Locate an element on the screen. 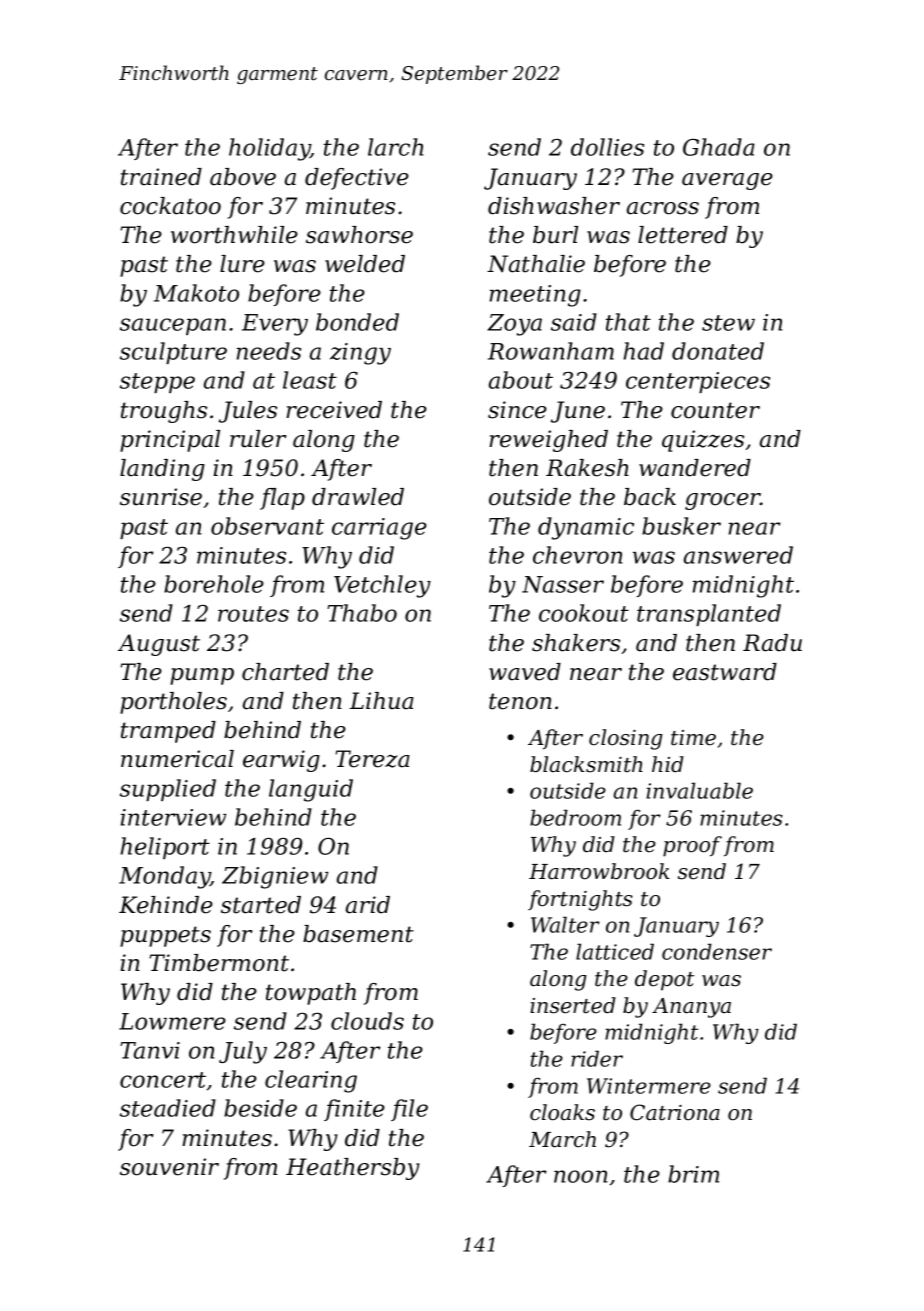 Image resolution: width=924 pixels, height=1311 pixels. concert is located at coordinates (163, 1080).
